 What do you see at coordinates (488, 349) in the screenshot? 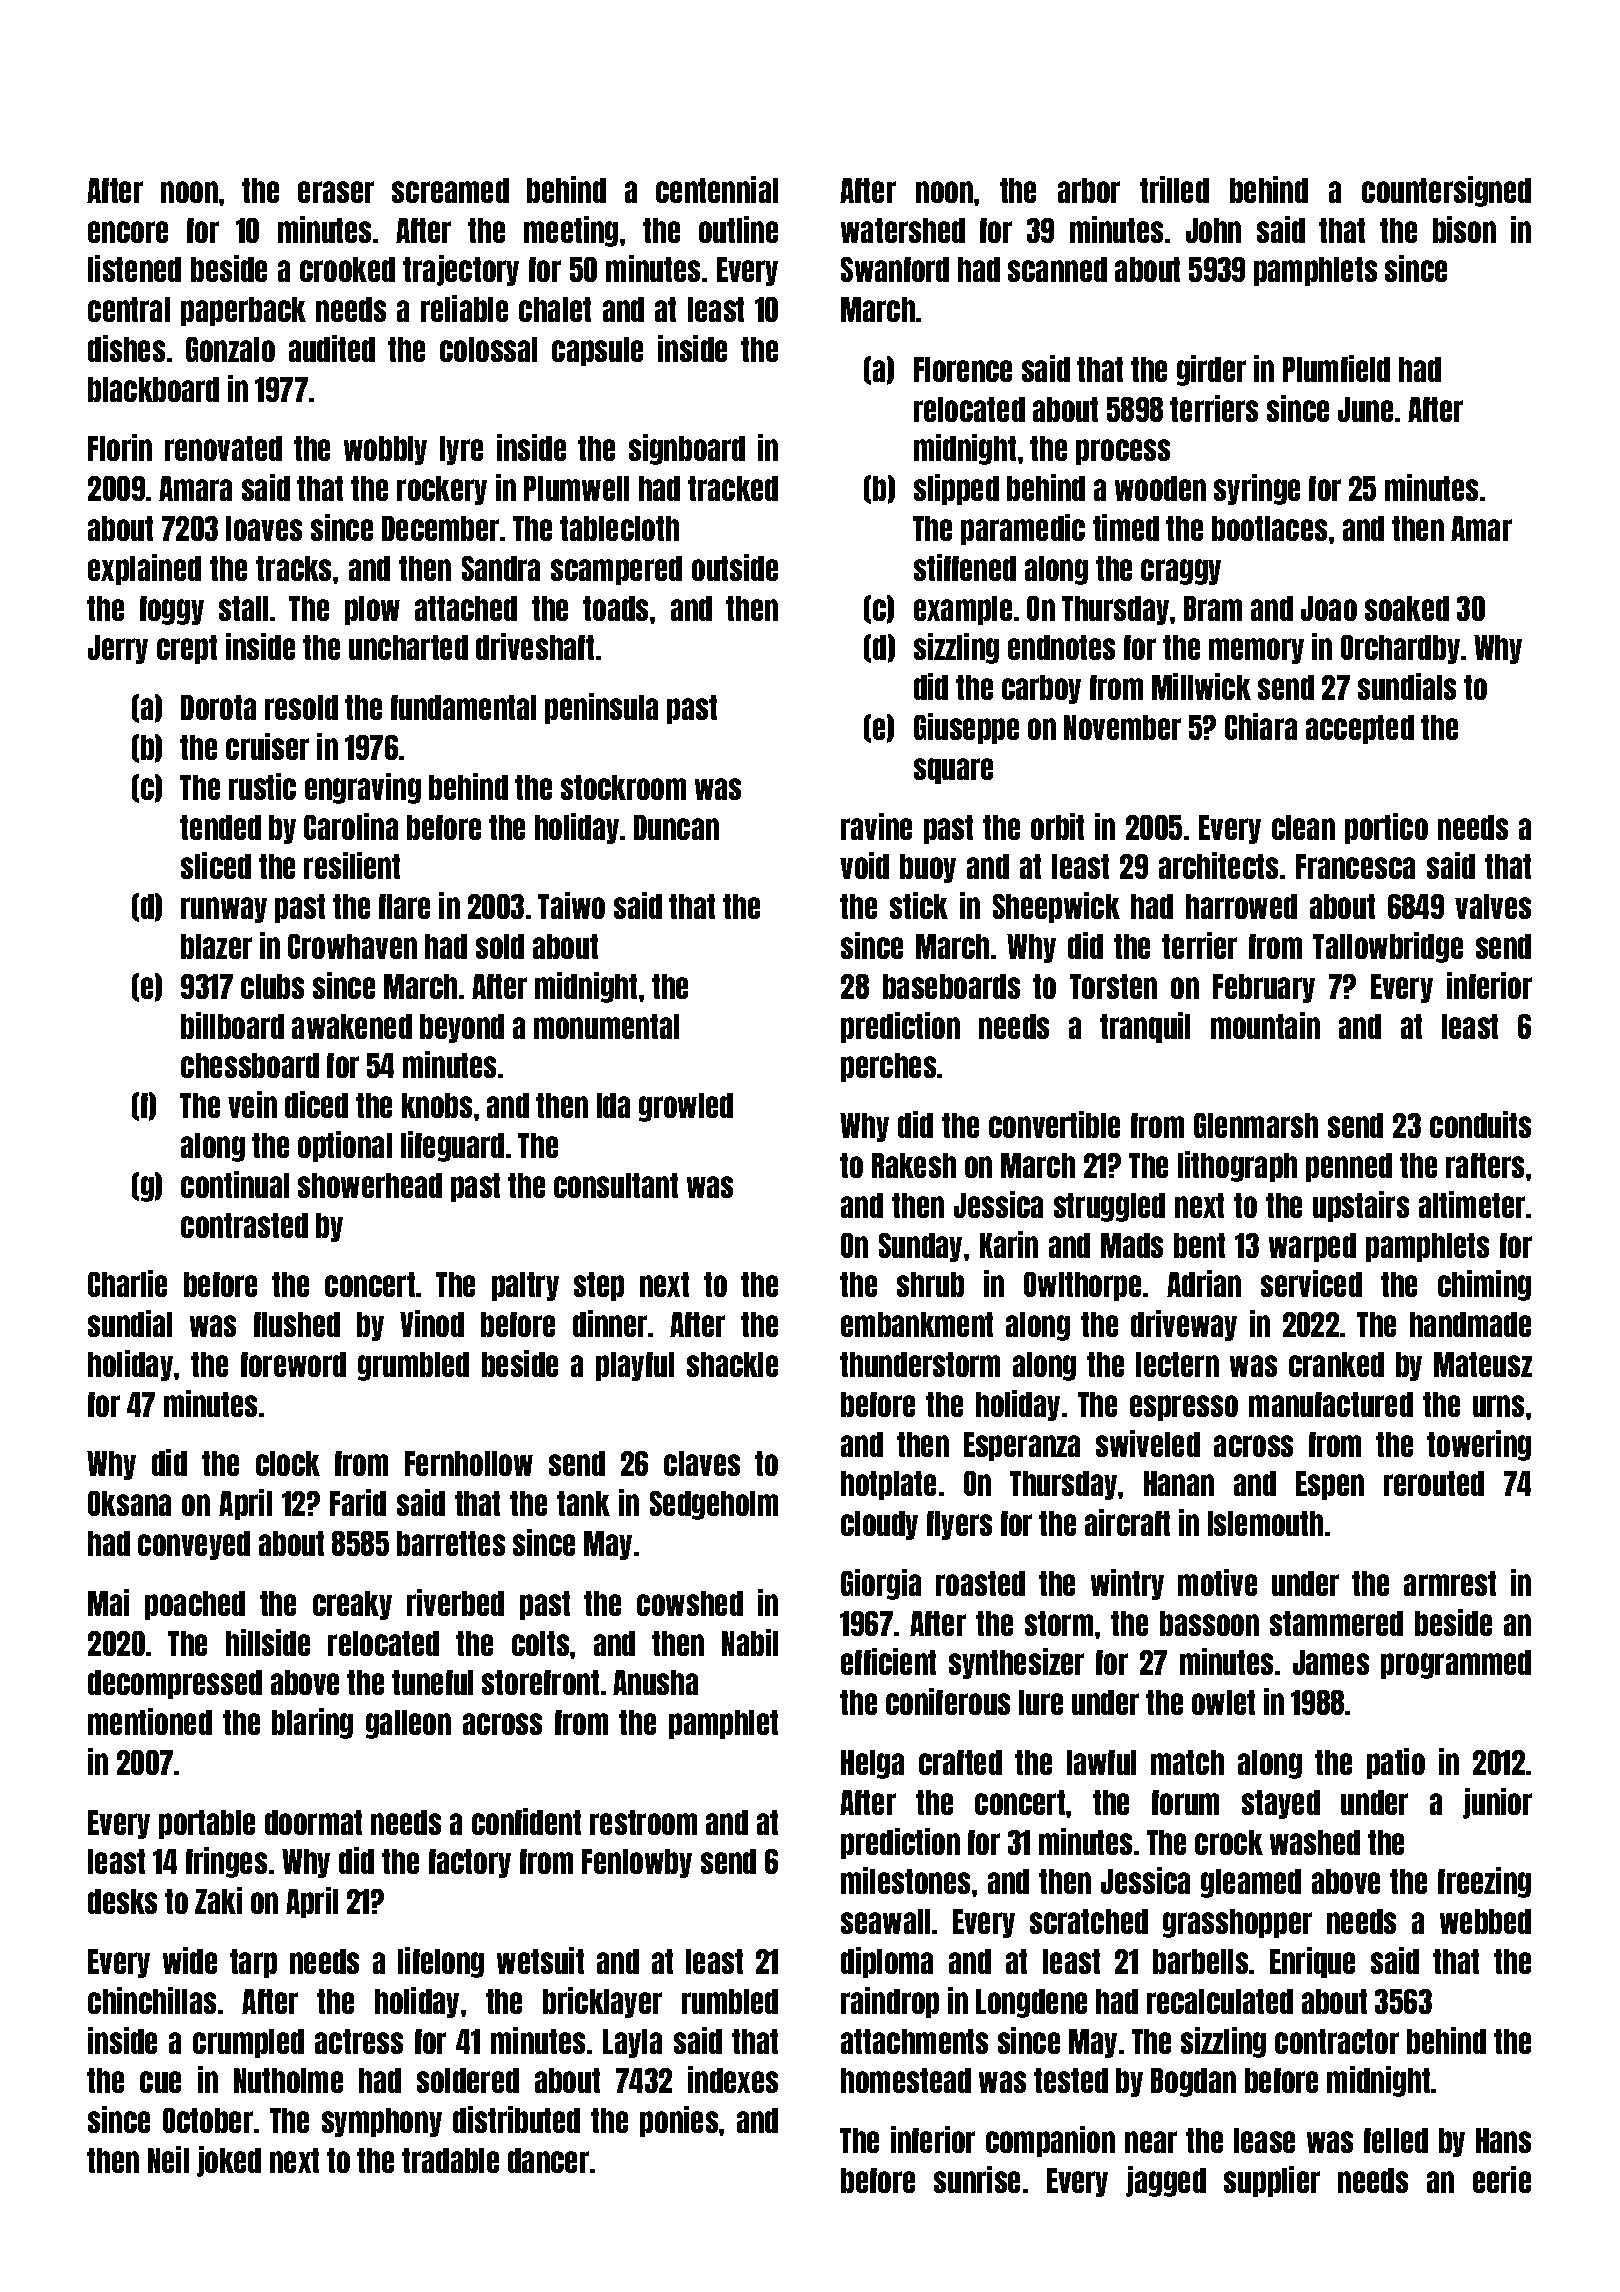
I see `colossal` at bounding box center [488, 349].
